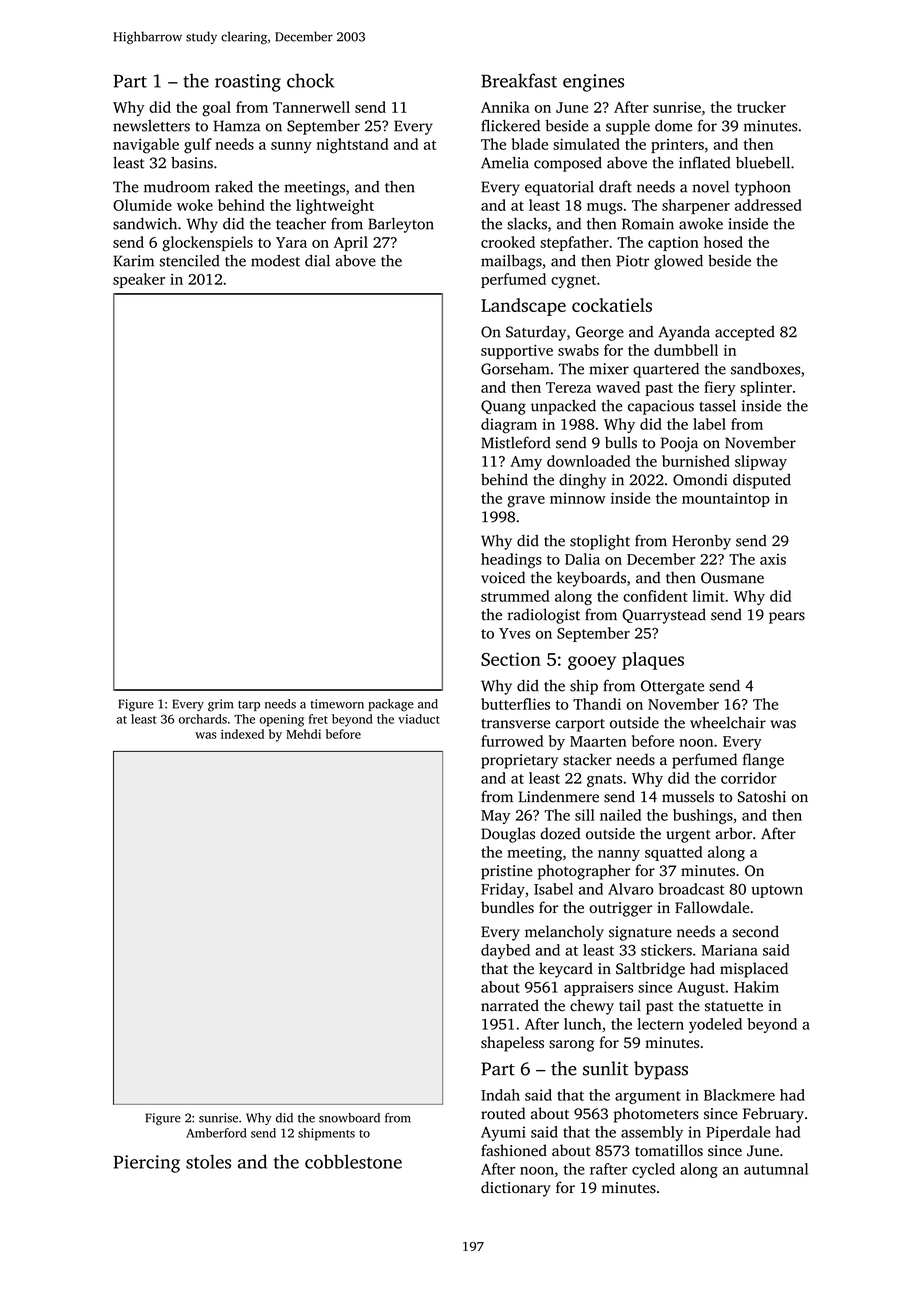 The height and width of the image is (1308, 924). What do you see at coordinates (139, 280) in the image?
I see `speaker` at bounding box center [139, 280].
